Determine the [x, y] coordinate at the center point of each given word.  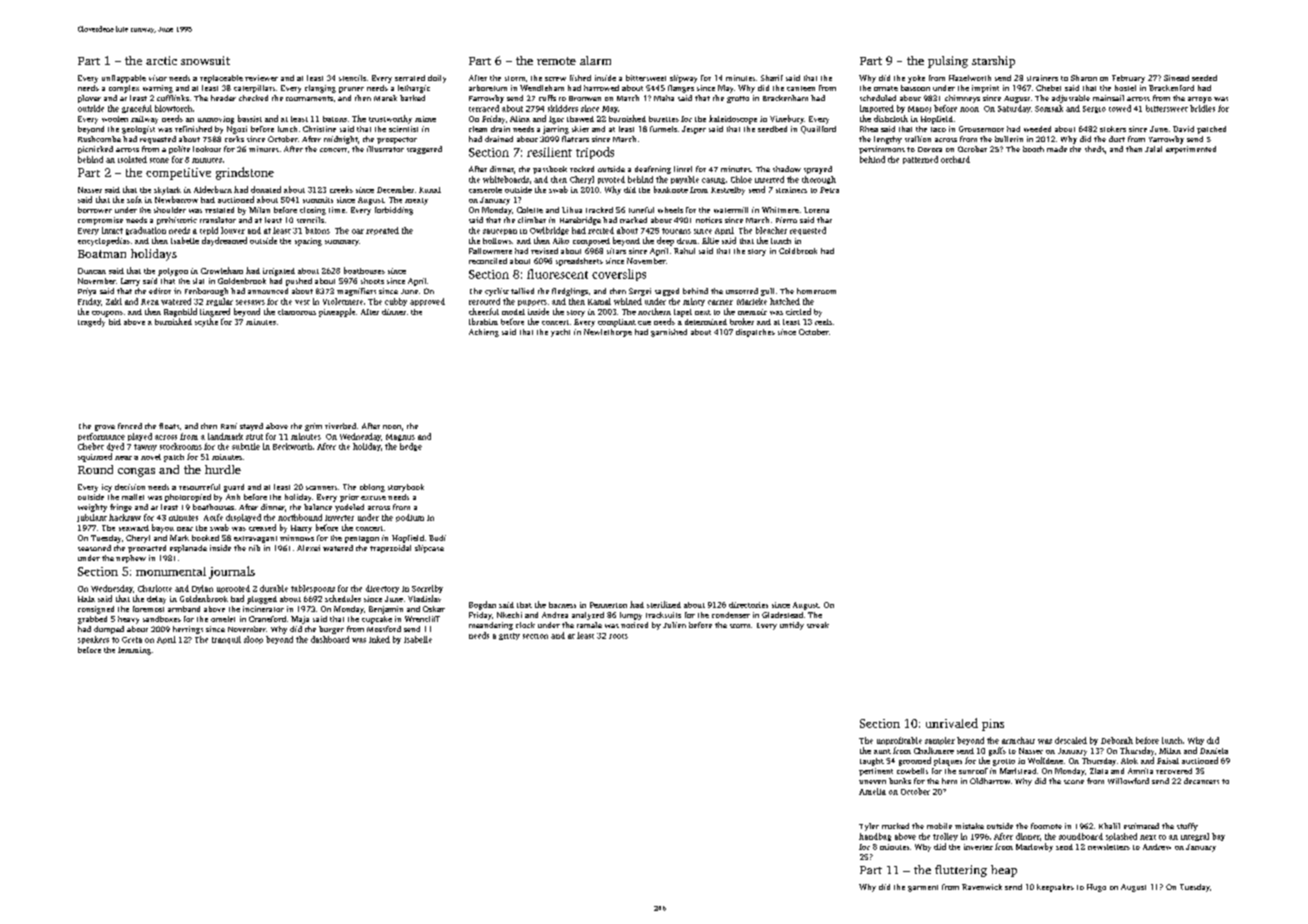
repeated [382, 231]
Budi [437, 538]
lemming [134, 651]
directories [748, 605]
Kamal [599, 301]
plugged [262, 600]
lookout [207, 149]
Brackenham [785, 98]
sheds [1095, 149]
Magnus [400, 437]
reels [823, 322]
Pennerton [608, 605]
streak [818, 625]
